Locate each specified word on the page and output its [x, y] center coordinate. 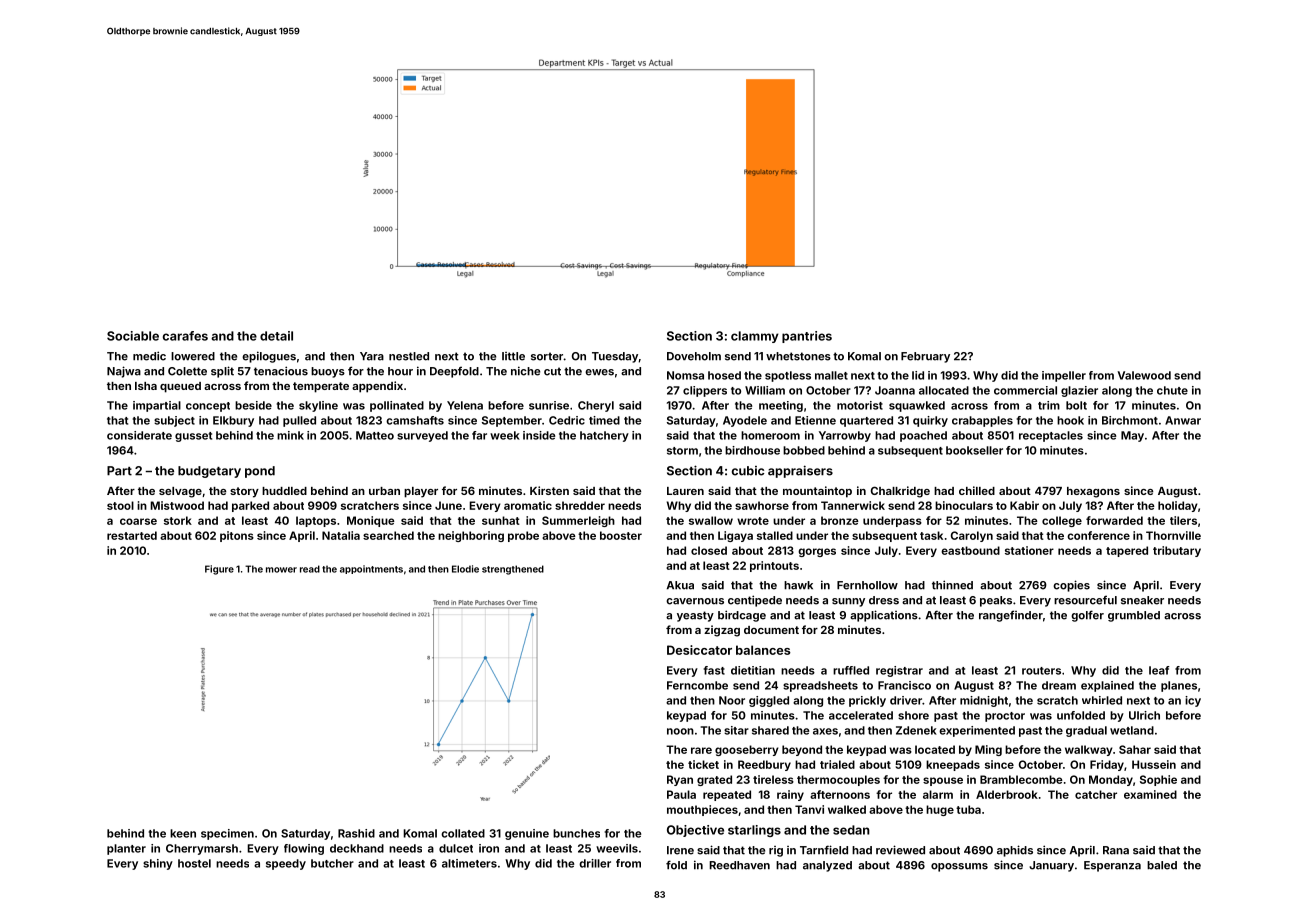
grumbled [1134, 616]
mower [281, 570]
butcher [332, 863]
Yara [372, 356]
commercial [1025, 390]
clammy [755, 337]
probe [523, 536]
